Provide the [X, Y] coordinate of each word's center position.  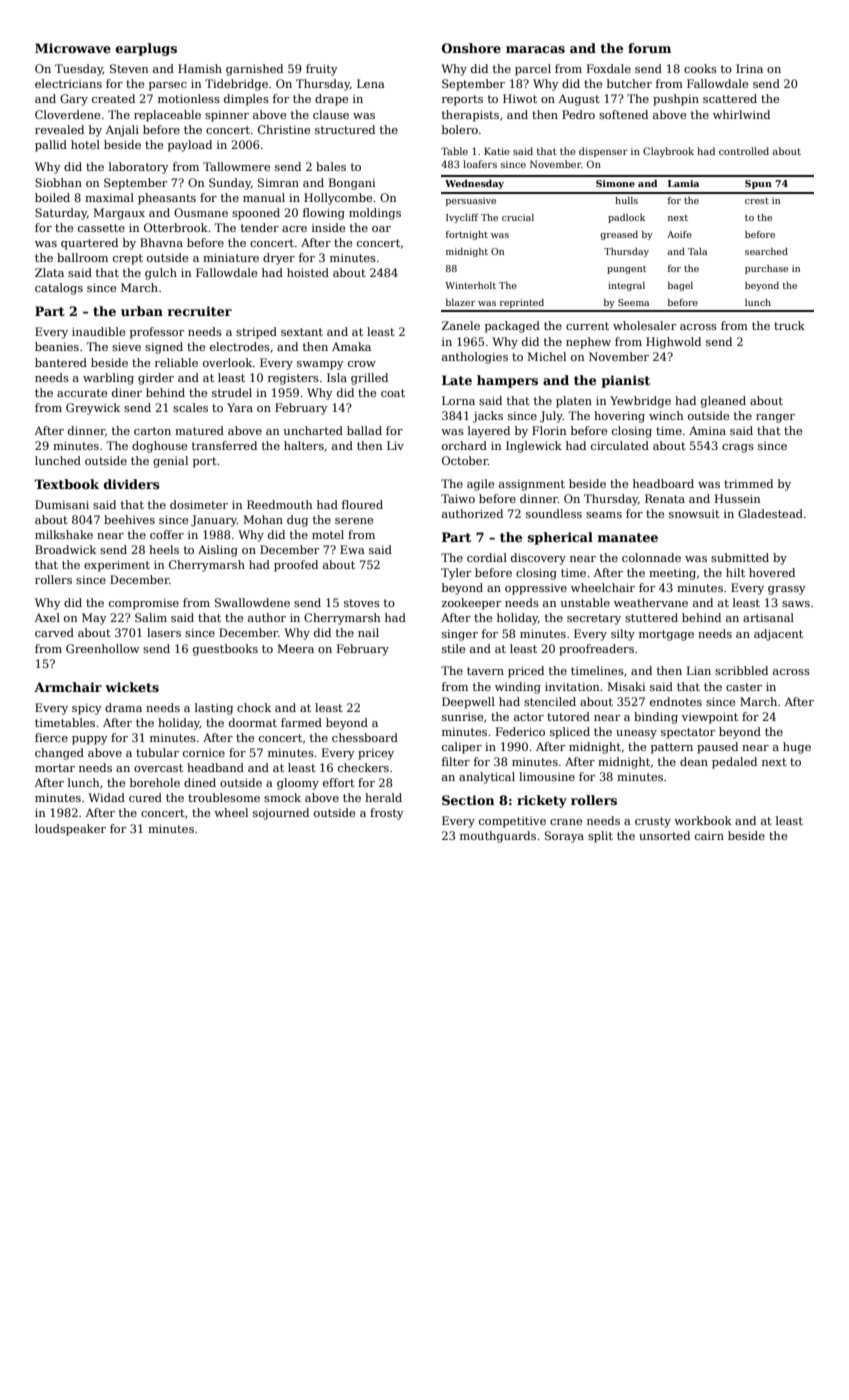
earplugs [146, 49]
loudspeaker [70, 830]
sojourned [281, 814]
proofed [296, 566]
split [600, 837]
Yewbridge [640, 402]
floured [362, 504]
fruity [322, 70]
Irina [749, 68]
